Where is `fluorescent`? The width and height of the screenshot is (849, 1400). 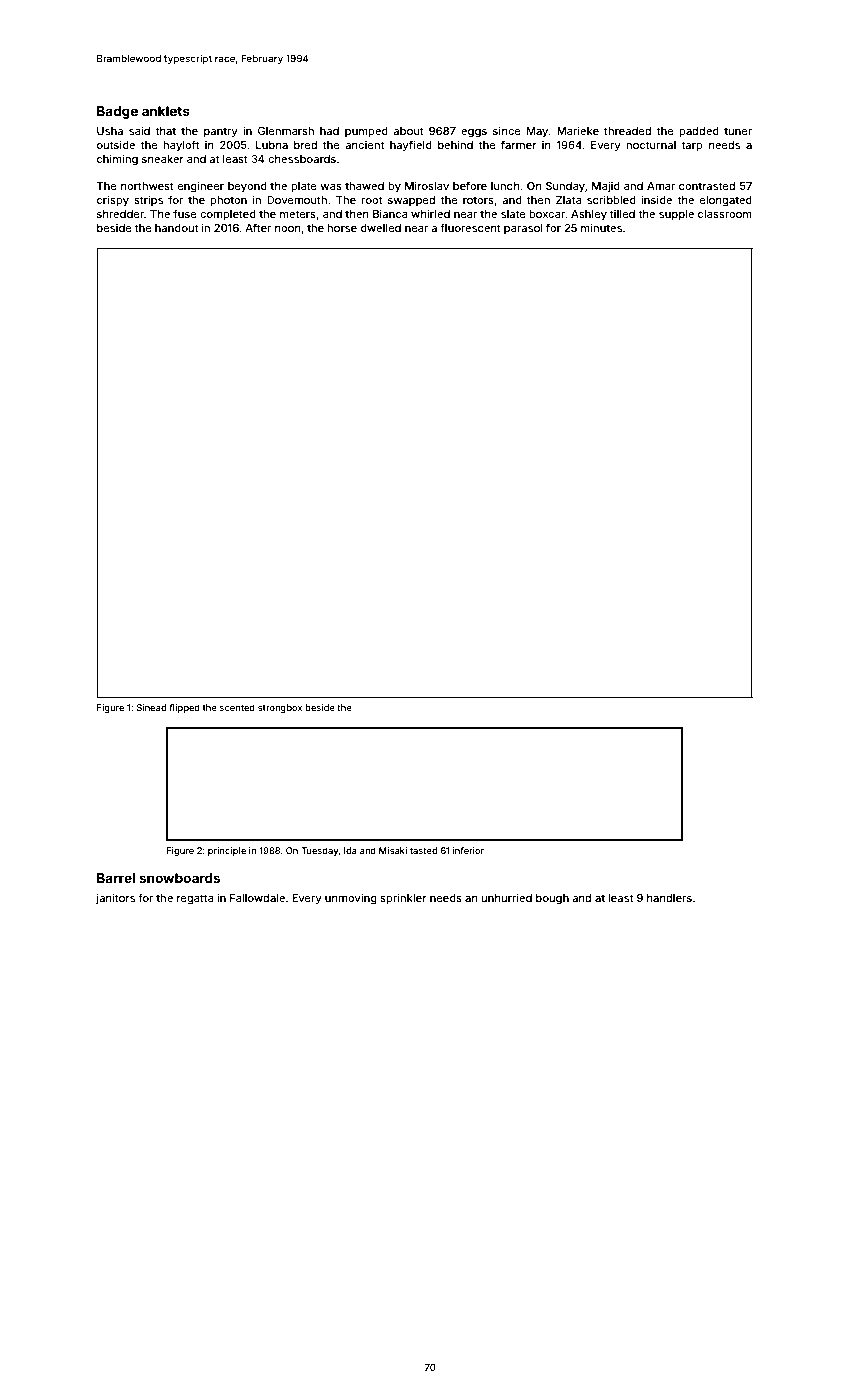
fluorescent is located at coordinates (470, 227).
